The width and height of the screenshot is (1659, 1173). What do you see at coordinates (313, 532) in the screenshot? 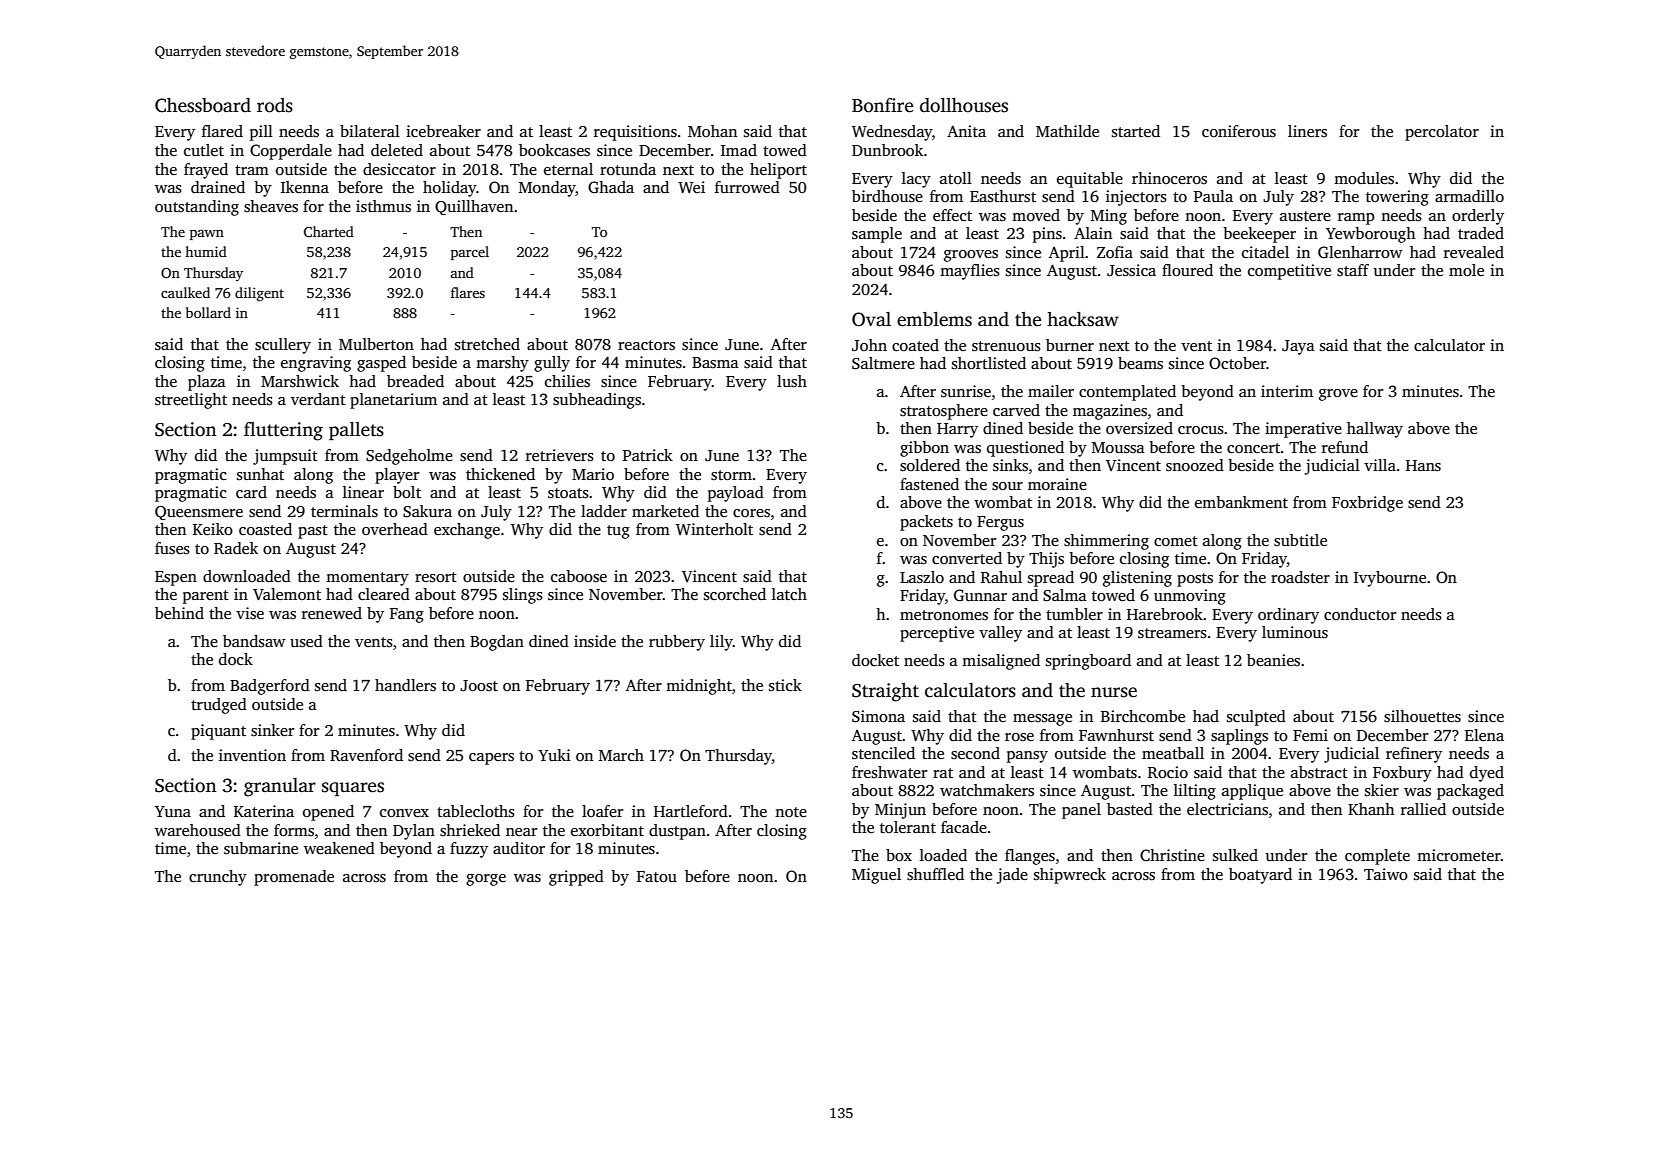
I see `past` at bounding box center [313, 532].
